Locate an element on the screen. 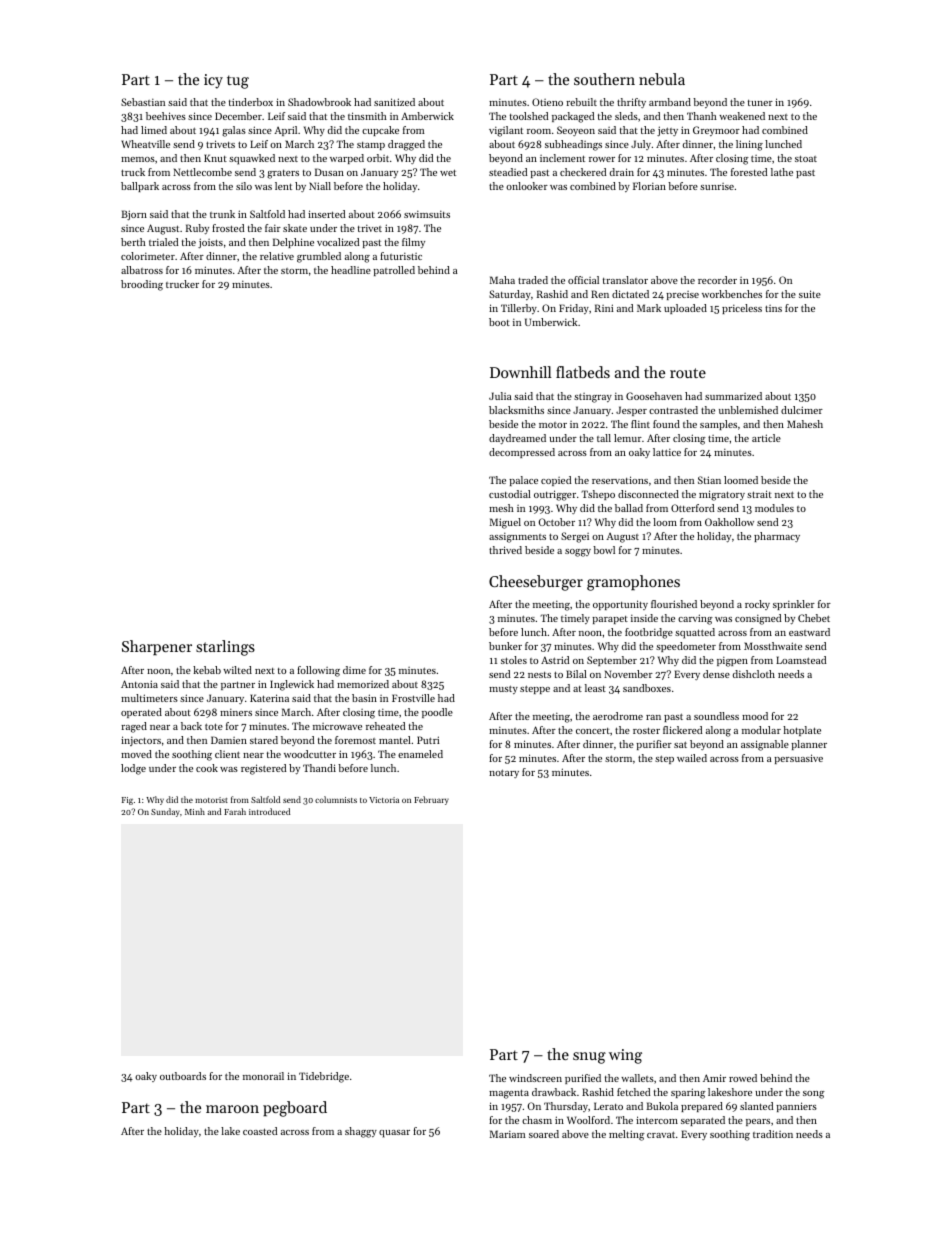 This screenshot has height=1233, width=952. southern is located at coordinates (604, 79).
